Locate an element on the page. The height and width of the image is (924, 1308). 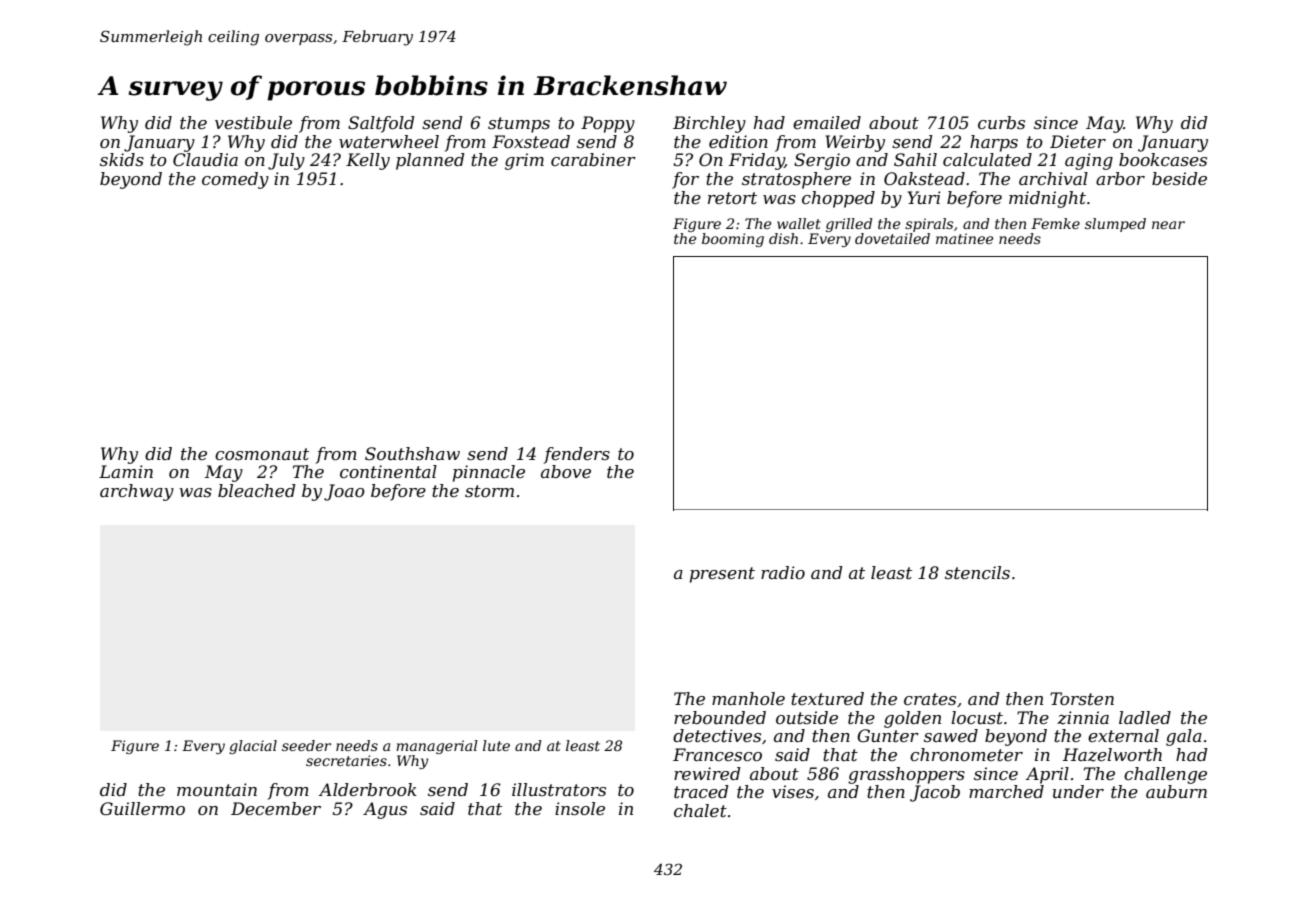
lute is located at coordinates (496, 745).
